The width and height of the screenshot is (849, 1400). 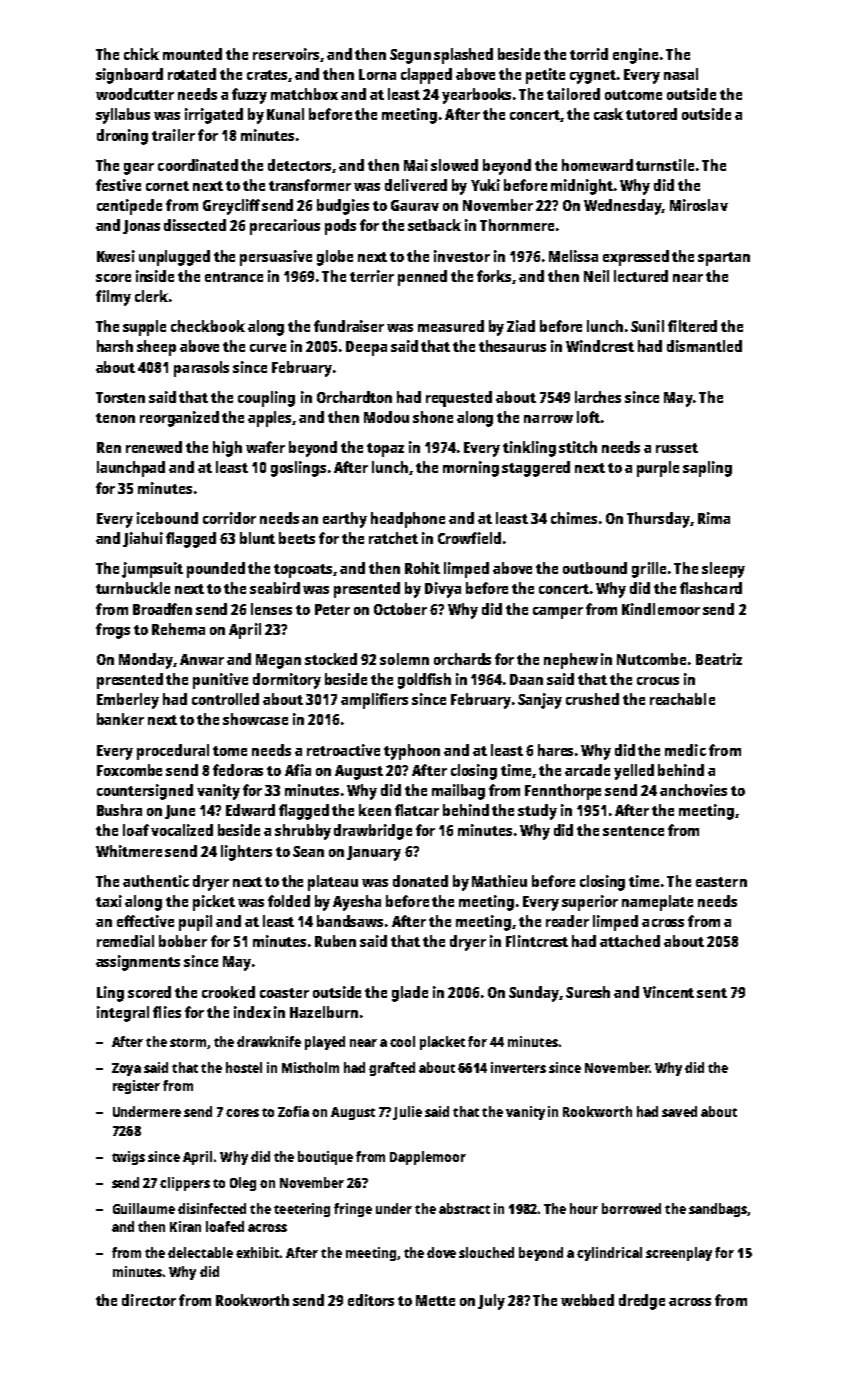 I want to click on stitch, so click(x=578, y=447).
